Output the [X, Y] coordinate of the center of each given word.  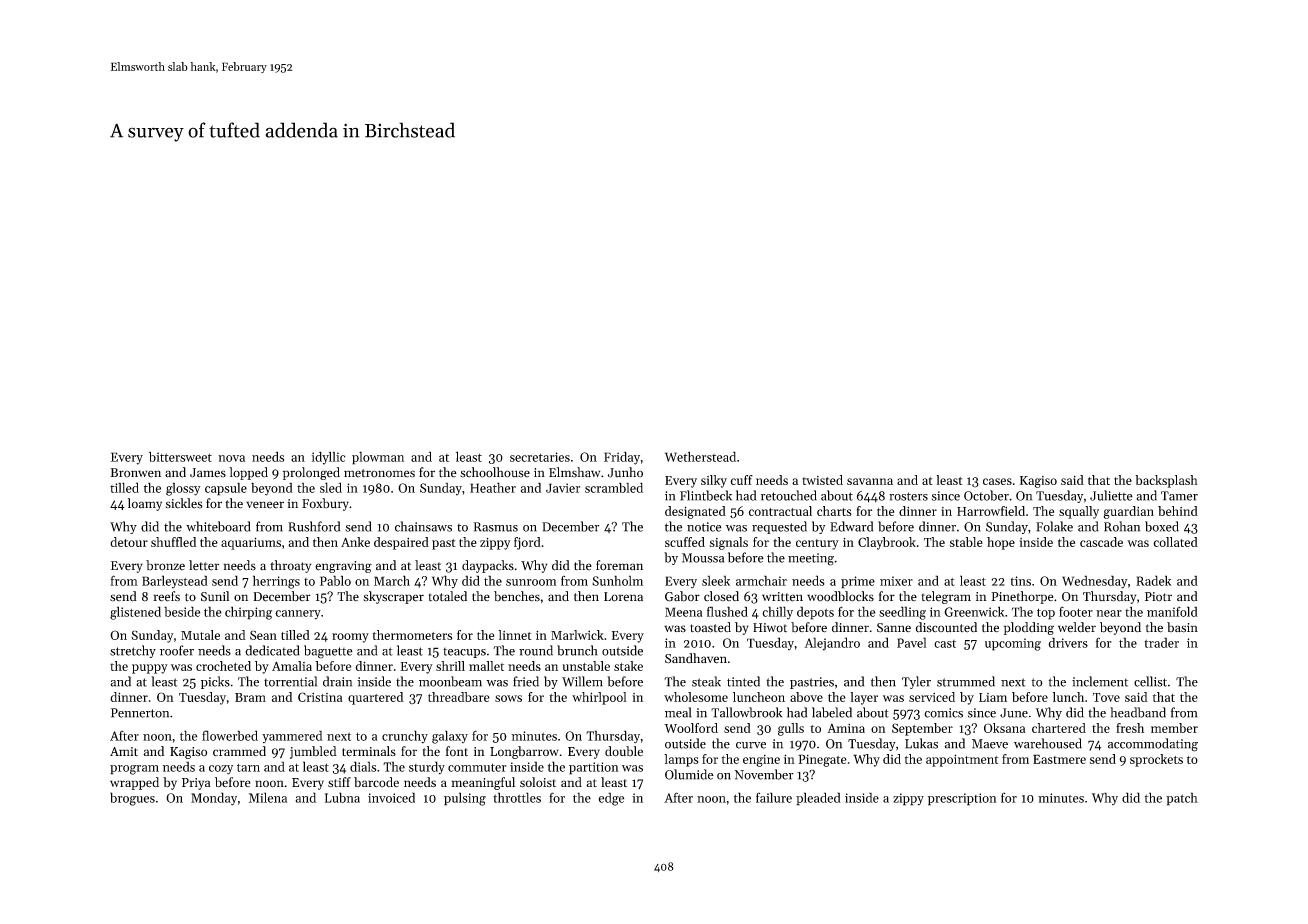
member [1174, 728]
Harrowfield [991, 511]
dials [363, 766]
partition [594, 768]
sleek [716, 580]
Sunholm [617, 580]
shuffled [173, 542]
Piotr [1158, 596]
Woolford [691, 728]
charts [834, 511]
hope [1001, 543]
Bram [250, 697]
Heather [493, 487]
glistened [135, 613]
